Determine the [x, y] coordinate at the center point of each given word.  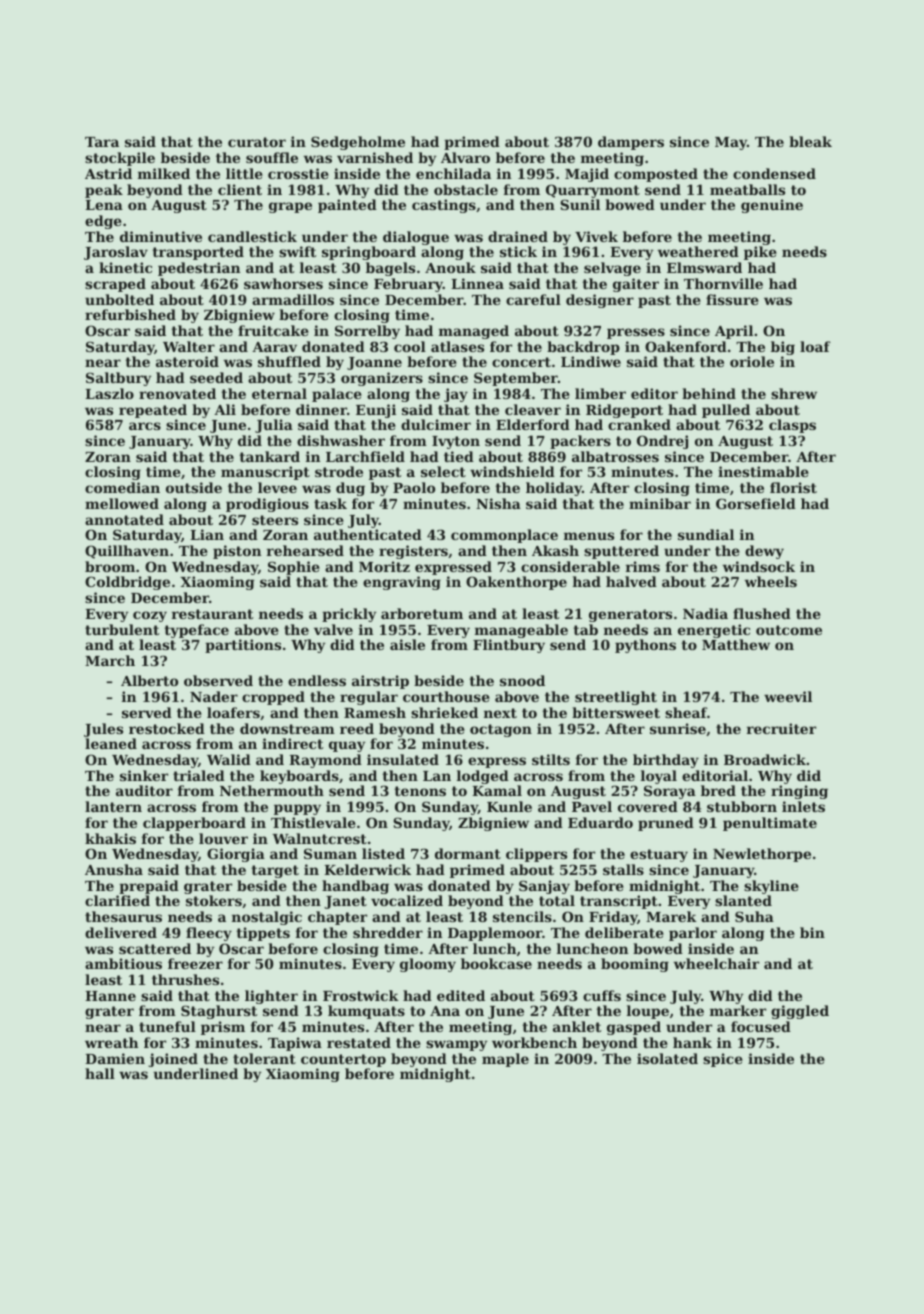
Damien [115, 1058]
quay [347, 746]
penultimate [770, 824]
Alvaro [465, 157]
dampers [631, 143]
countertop [343, 1060]
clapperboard [194, 824]
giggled [800, 1012]
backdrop [583, 348]
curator [257, 142]
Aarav [274, 347]
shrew [794, 393]
